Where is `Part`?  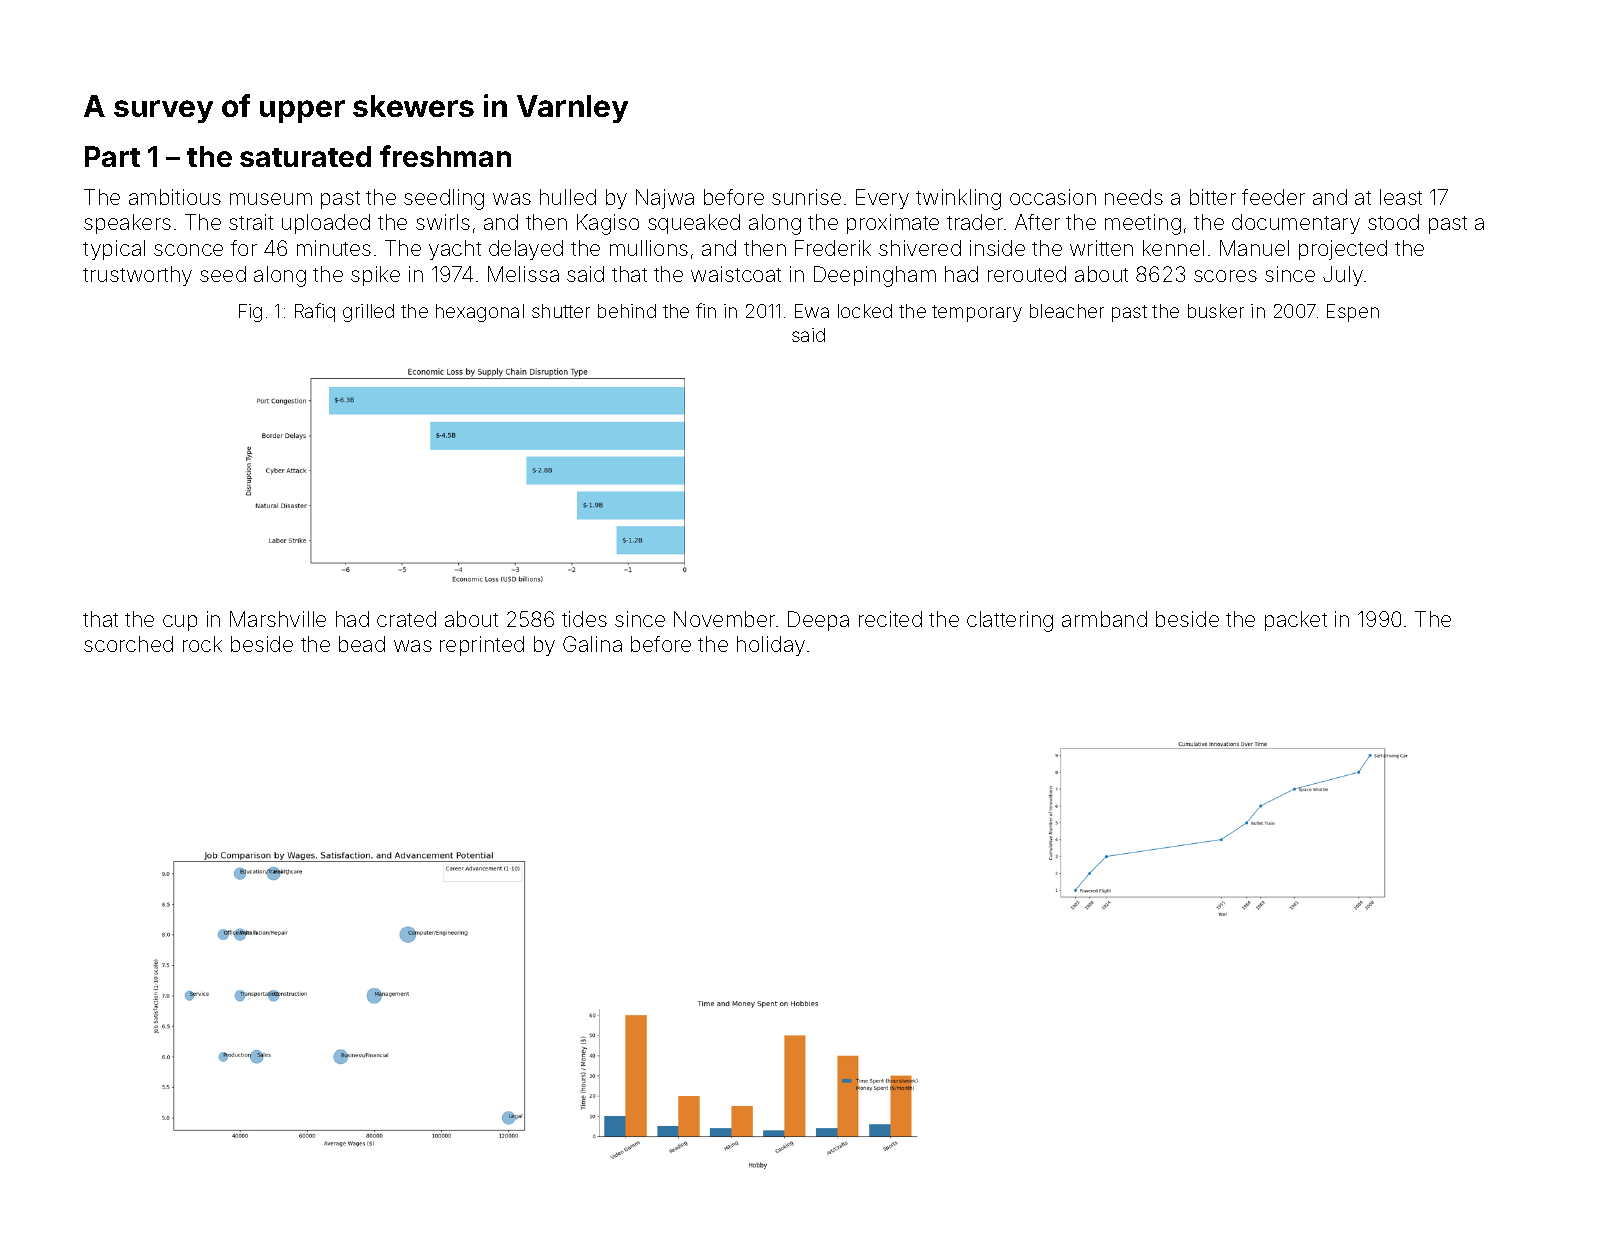 Part is located at coordinates (112, 156).
